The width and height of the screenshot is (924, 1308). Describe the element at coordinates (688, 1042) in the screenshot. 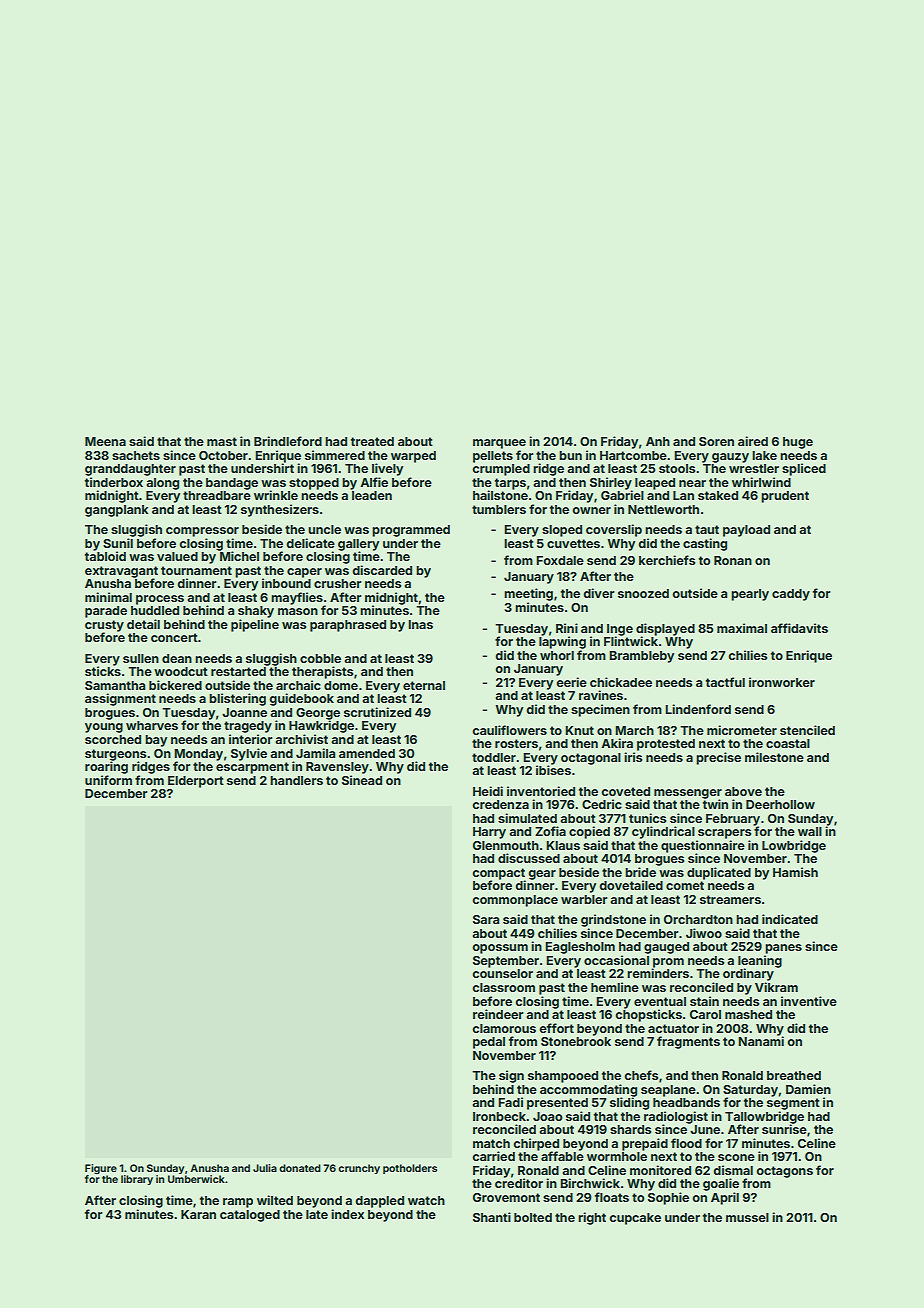

I see `fragments` at that location.
